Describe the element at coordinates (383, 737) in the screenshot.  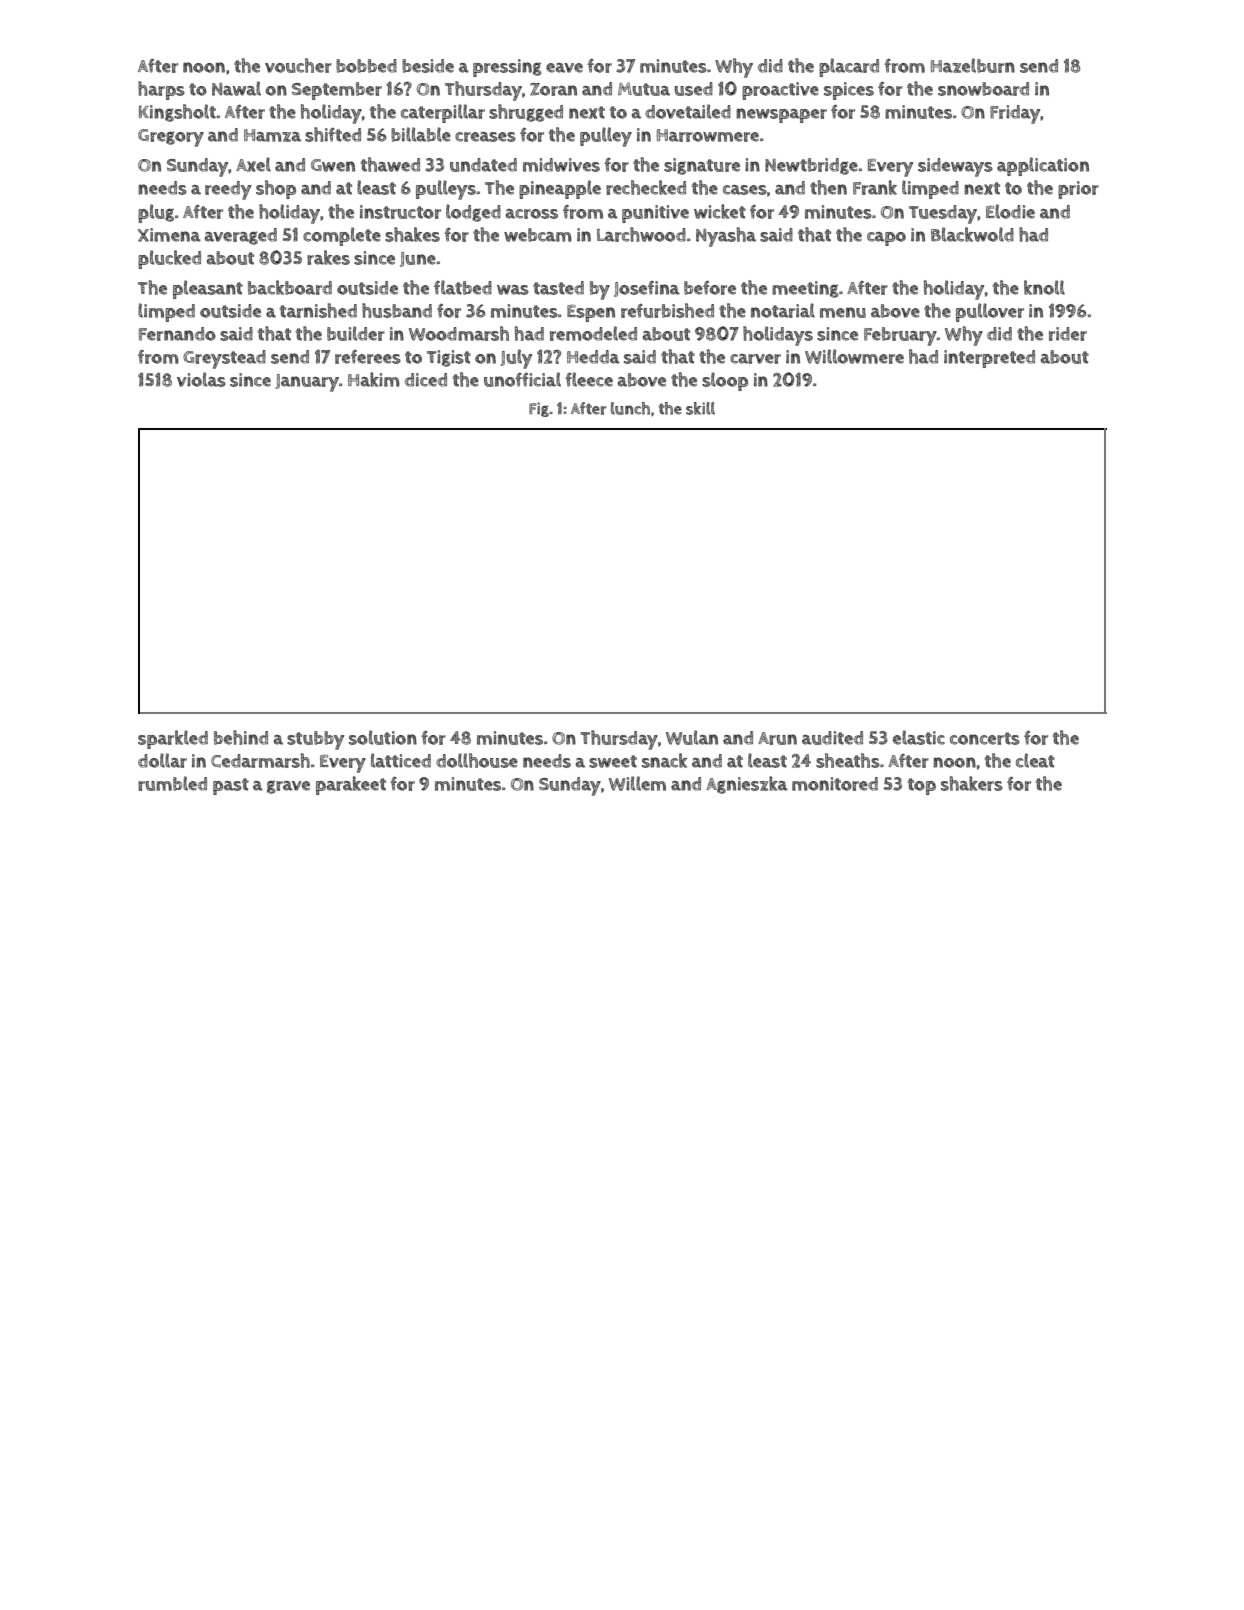
I see `solution` at that location.
